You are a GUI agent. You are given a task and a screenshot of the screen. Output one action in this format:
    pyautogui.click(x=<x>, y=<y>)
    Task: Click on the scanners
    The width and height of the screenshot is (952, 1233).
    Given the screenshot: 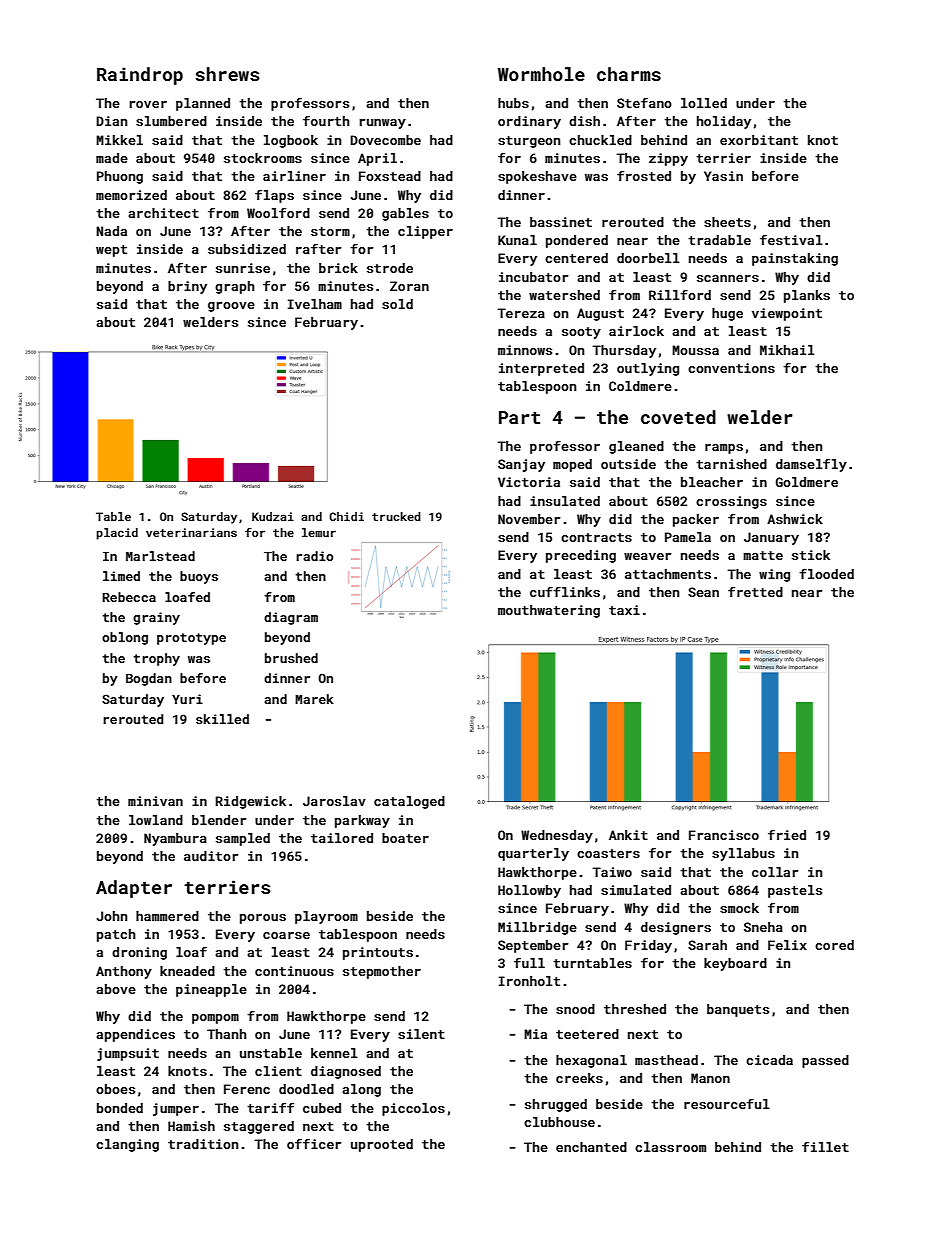 What is the action you would take?
    pyautogui.click(x=728, y=278)
